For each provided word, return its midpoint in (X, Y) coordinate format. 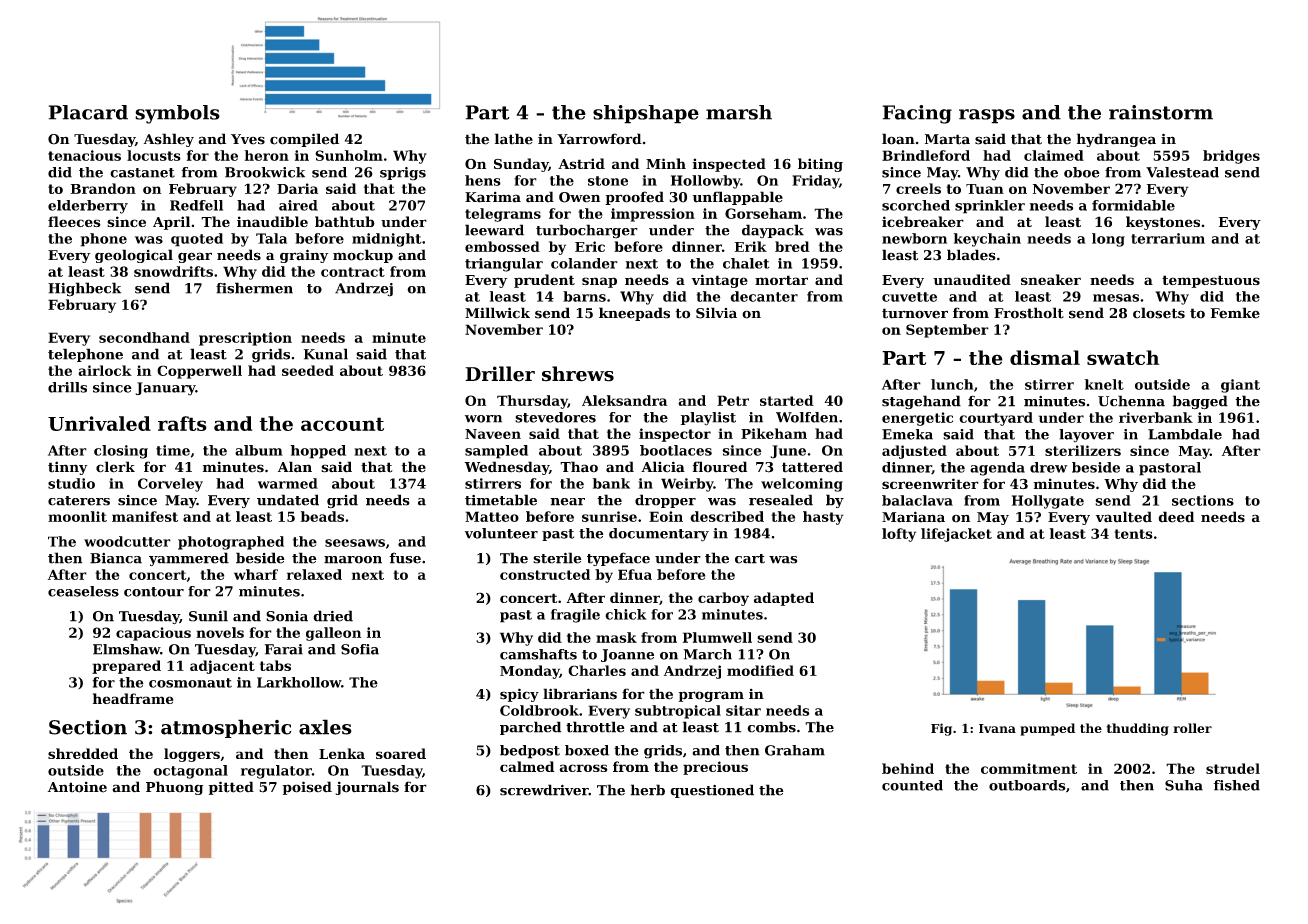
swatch (1123, 357)
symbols (177, 114)
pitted (231, 788)
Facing (917, 114)
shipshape (646, 114)
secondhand (144, 337)
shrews (578, 374)
